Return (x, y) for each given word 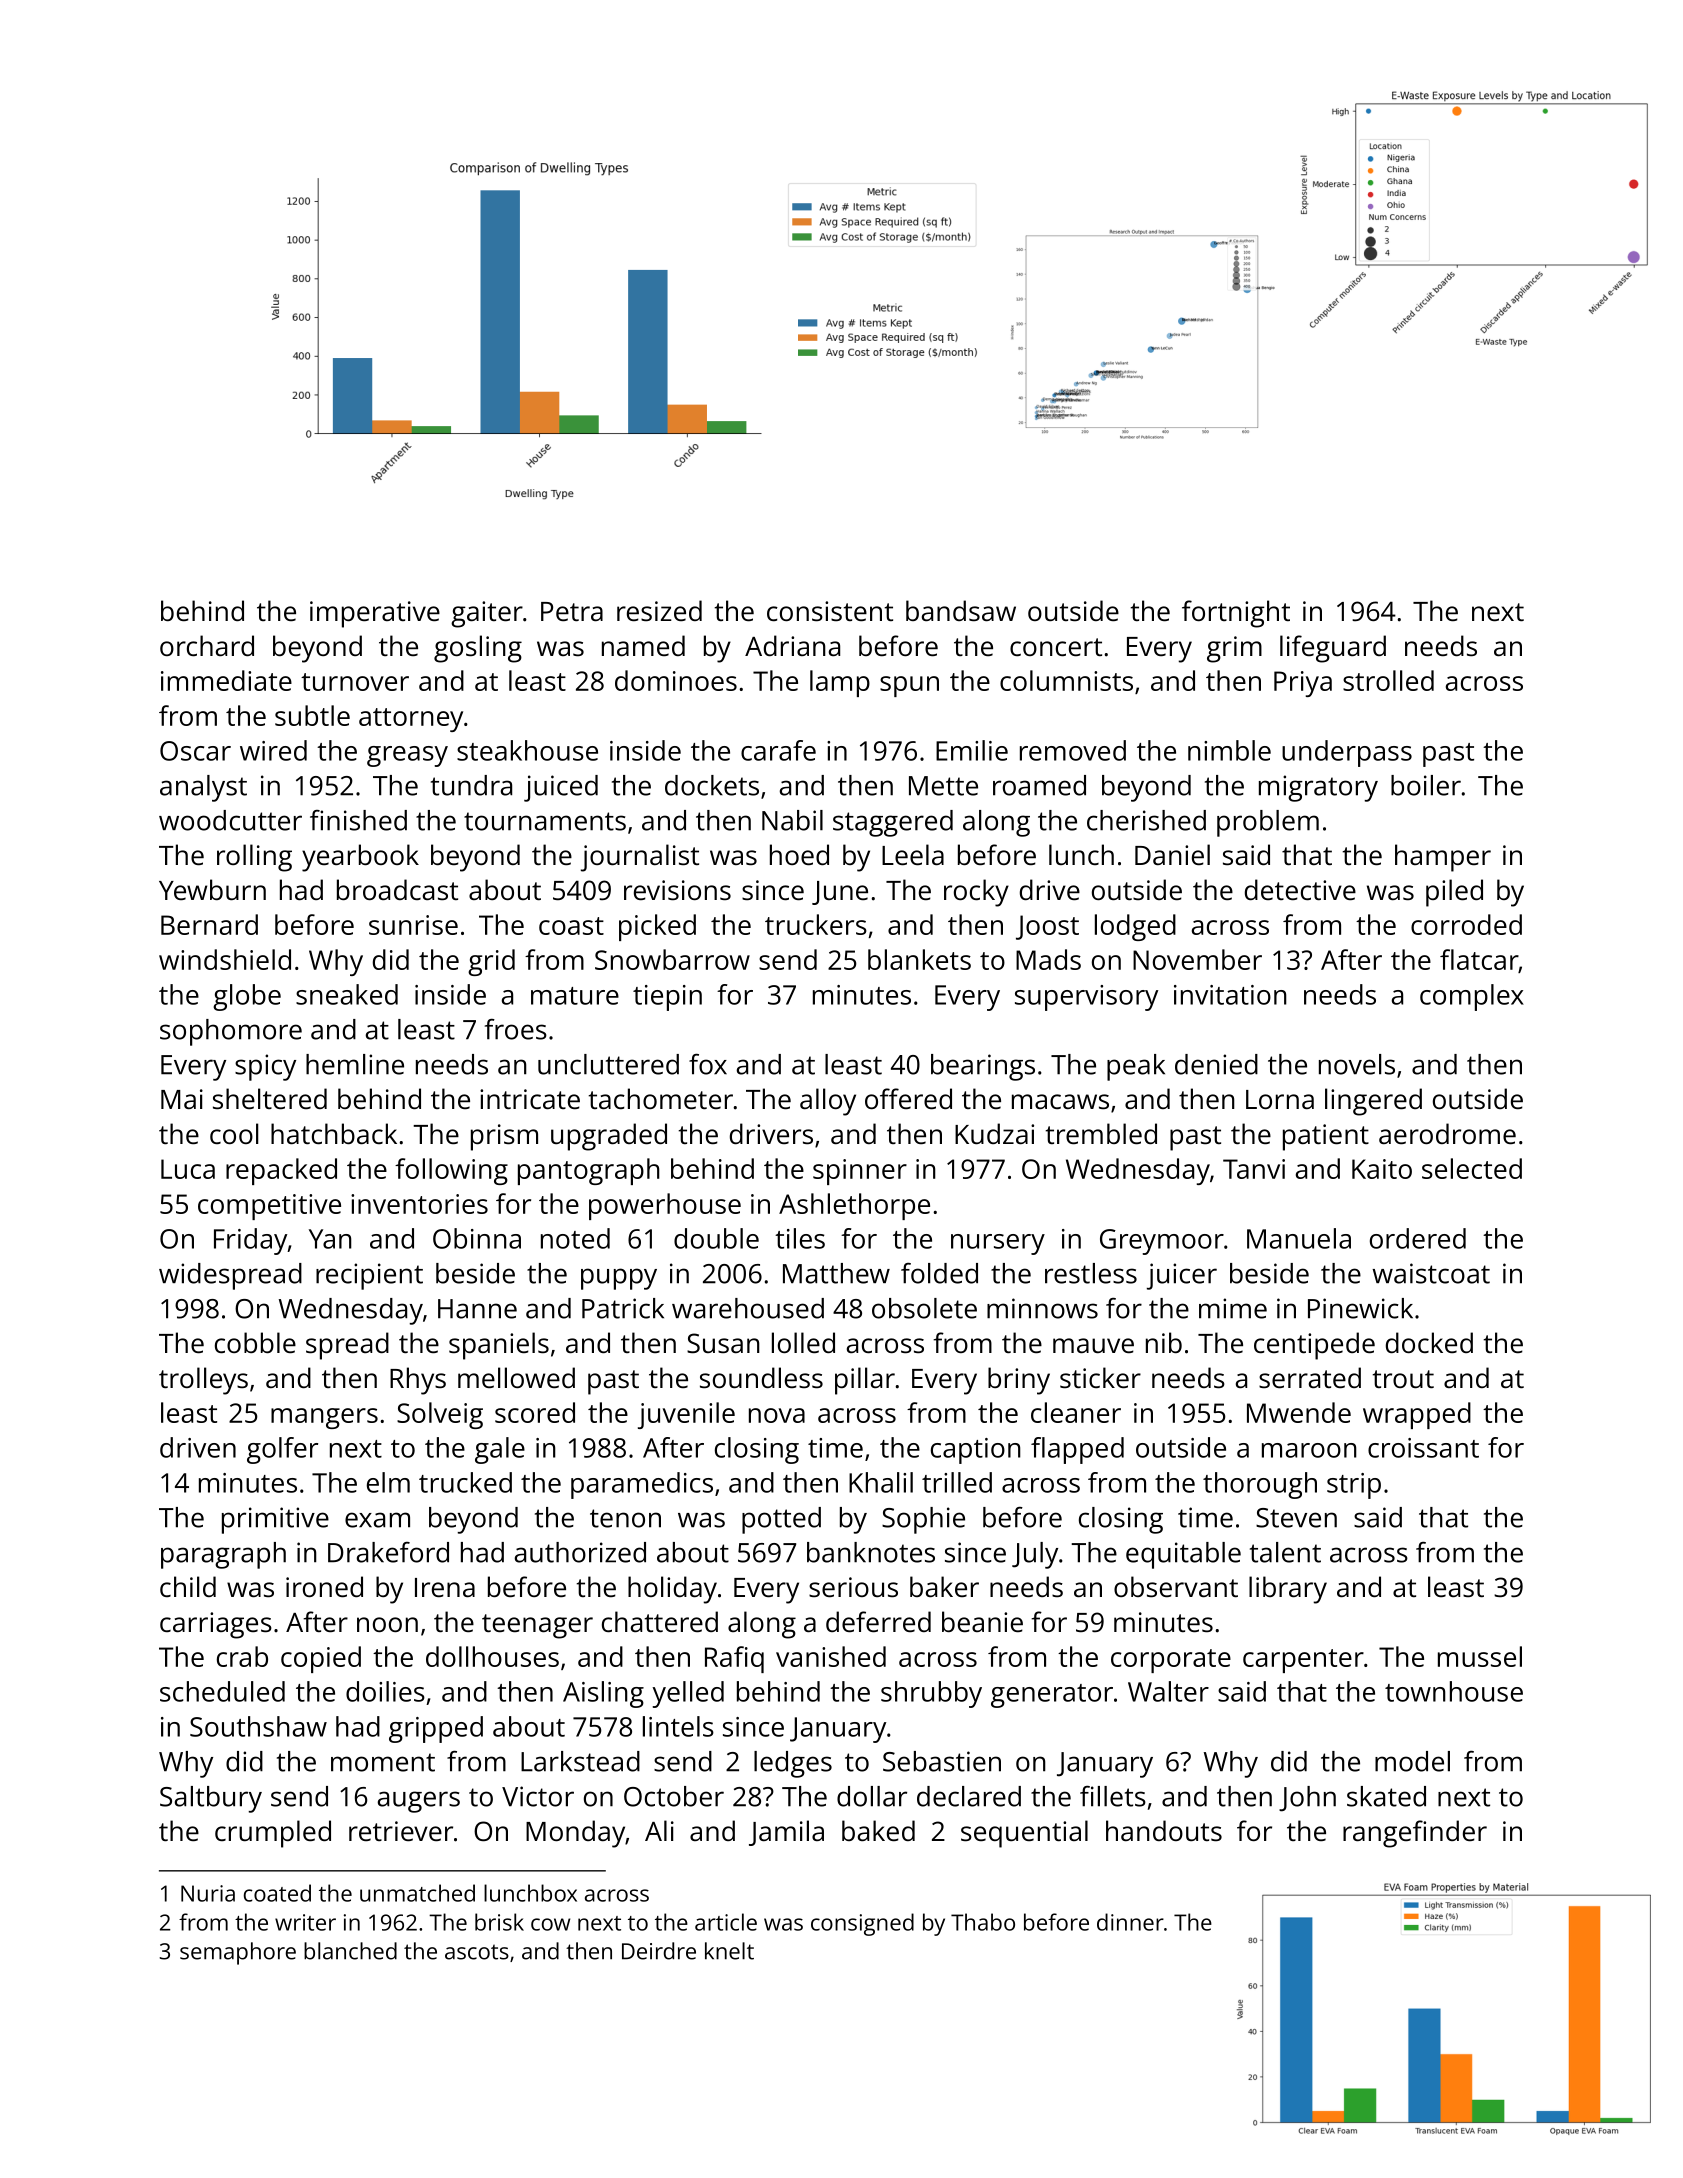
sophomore (231, 1032)
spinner (860, 1172)
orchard (207, 646)
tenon (625, 1518)
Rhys (418, 1381)
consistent (830, 611)
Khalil (881, 1482)
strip (1354, 1486)
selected (1472, 1168)
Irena (445, 1587)
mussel (1480, 1656)
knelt (729, 1951)
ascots (477, 1952)
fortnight (1236, 614)
